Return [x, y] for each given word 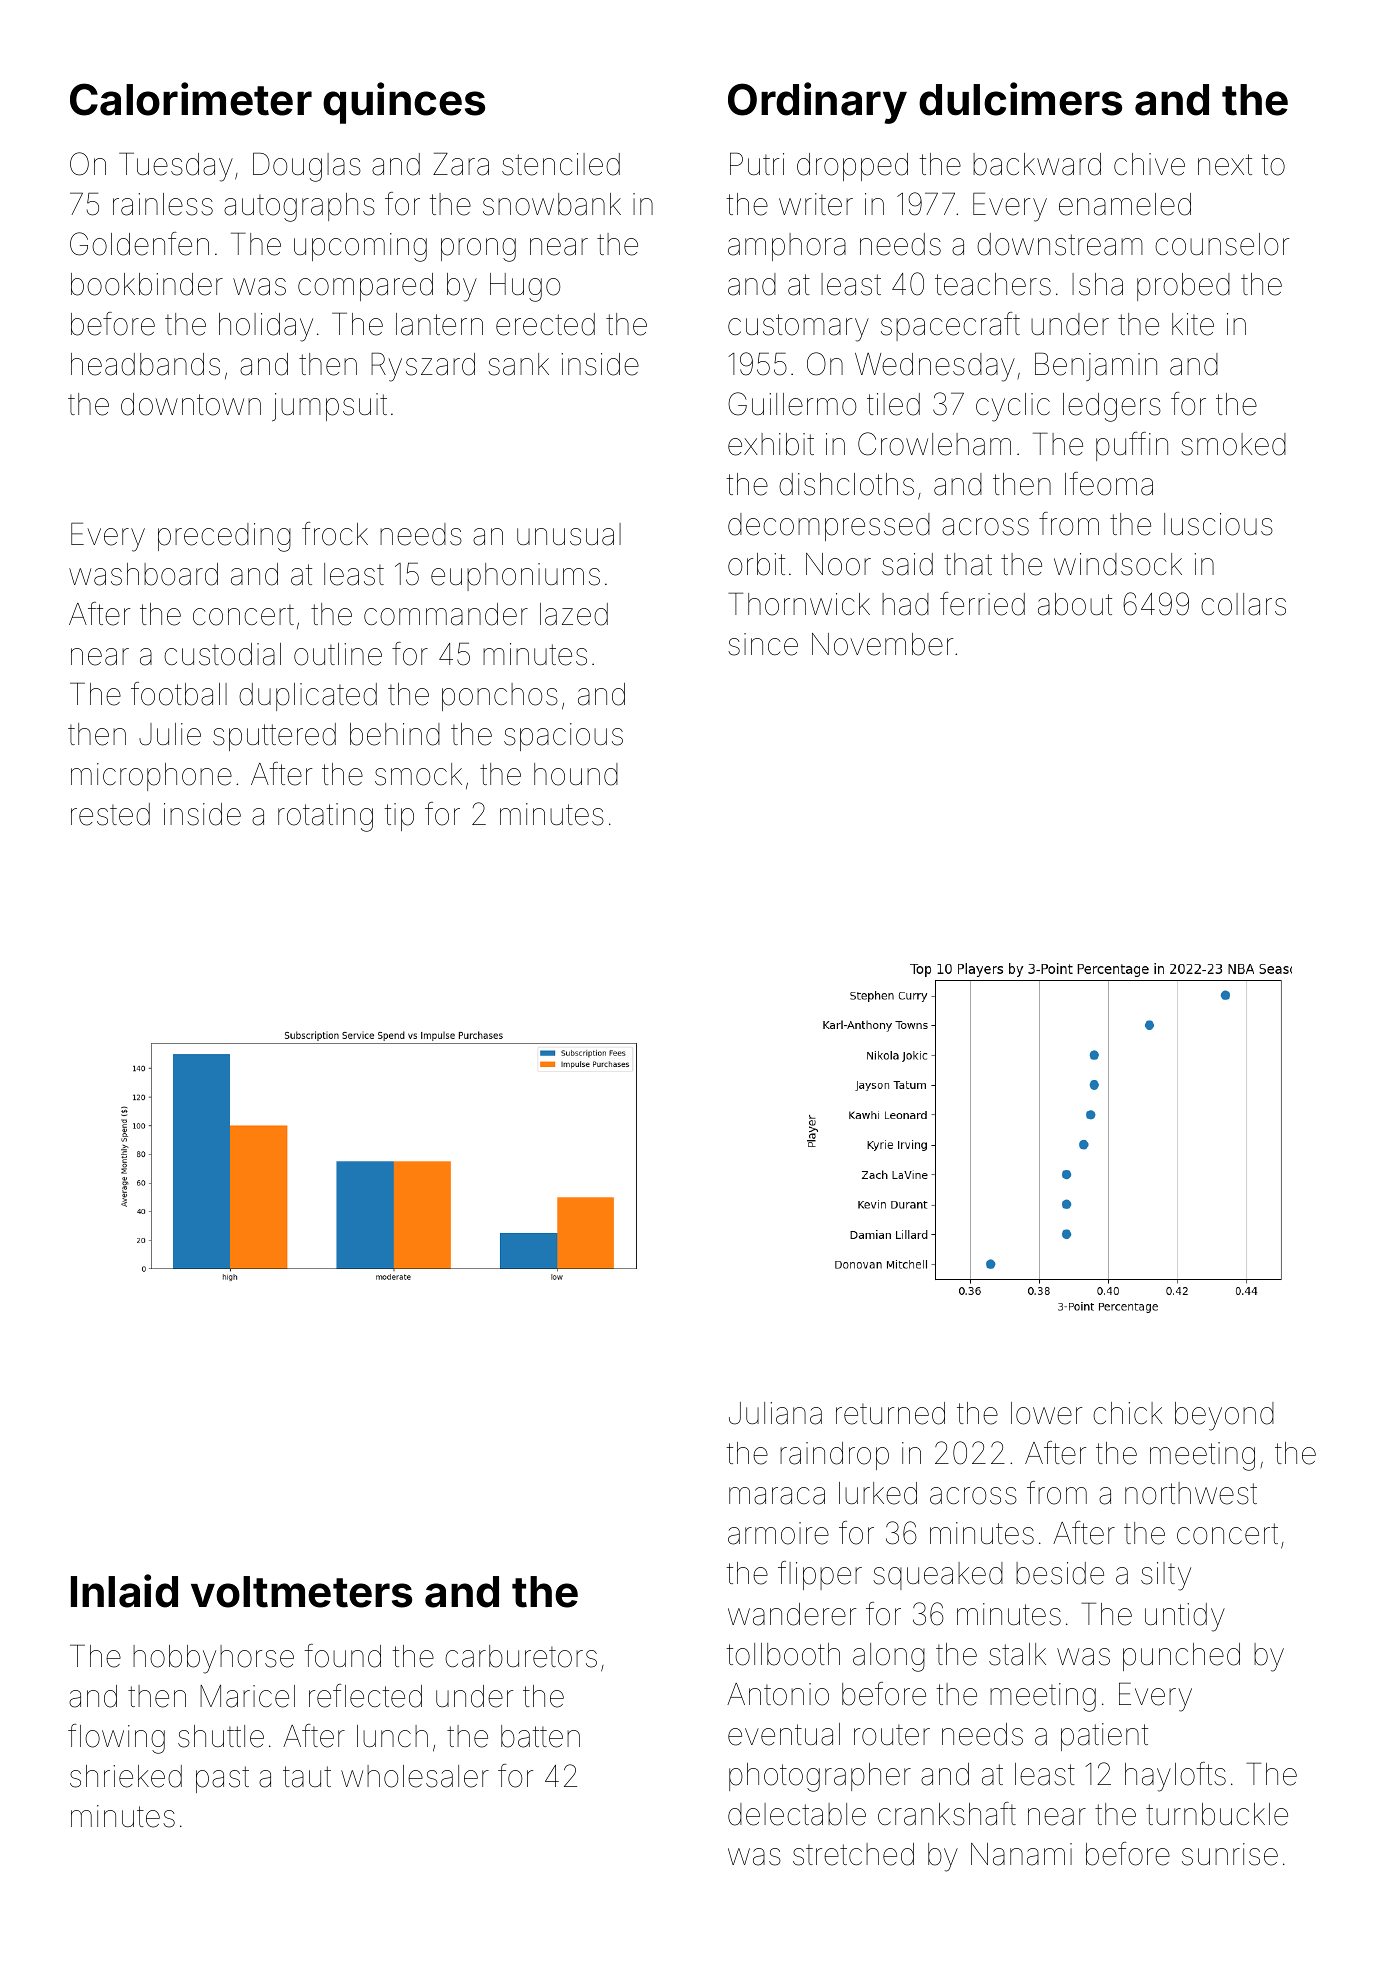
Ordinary [817, 103]
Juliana [775, 1413]
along [889, 1657]
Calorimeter [191, 99]
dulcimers [1020, 99]
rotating [325, 817]
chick [1127, 1413]
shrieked [126, 1776]
